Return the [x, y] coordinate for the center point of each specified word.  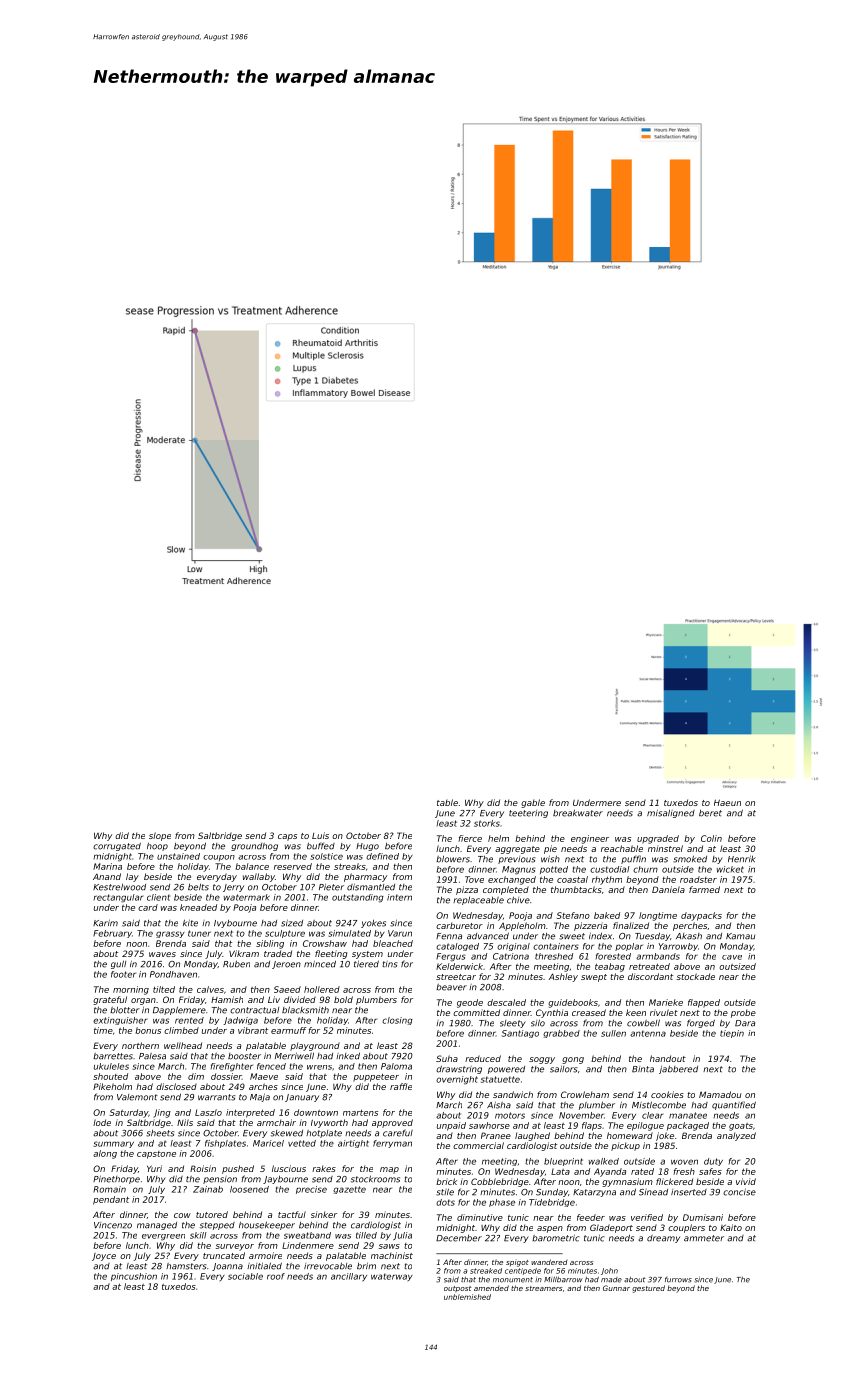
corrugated [117, 846]
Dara [745, 1023]
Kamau [740, 936]
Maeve [264, 1076]
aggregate [517, 850]
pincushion [134, 1277]
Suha [447, 1058]
